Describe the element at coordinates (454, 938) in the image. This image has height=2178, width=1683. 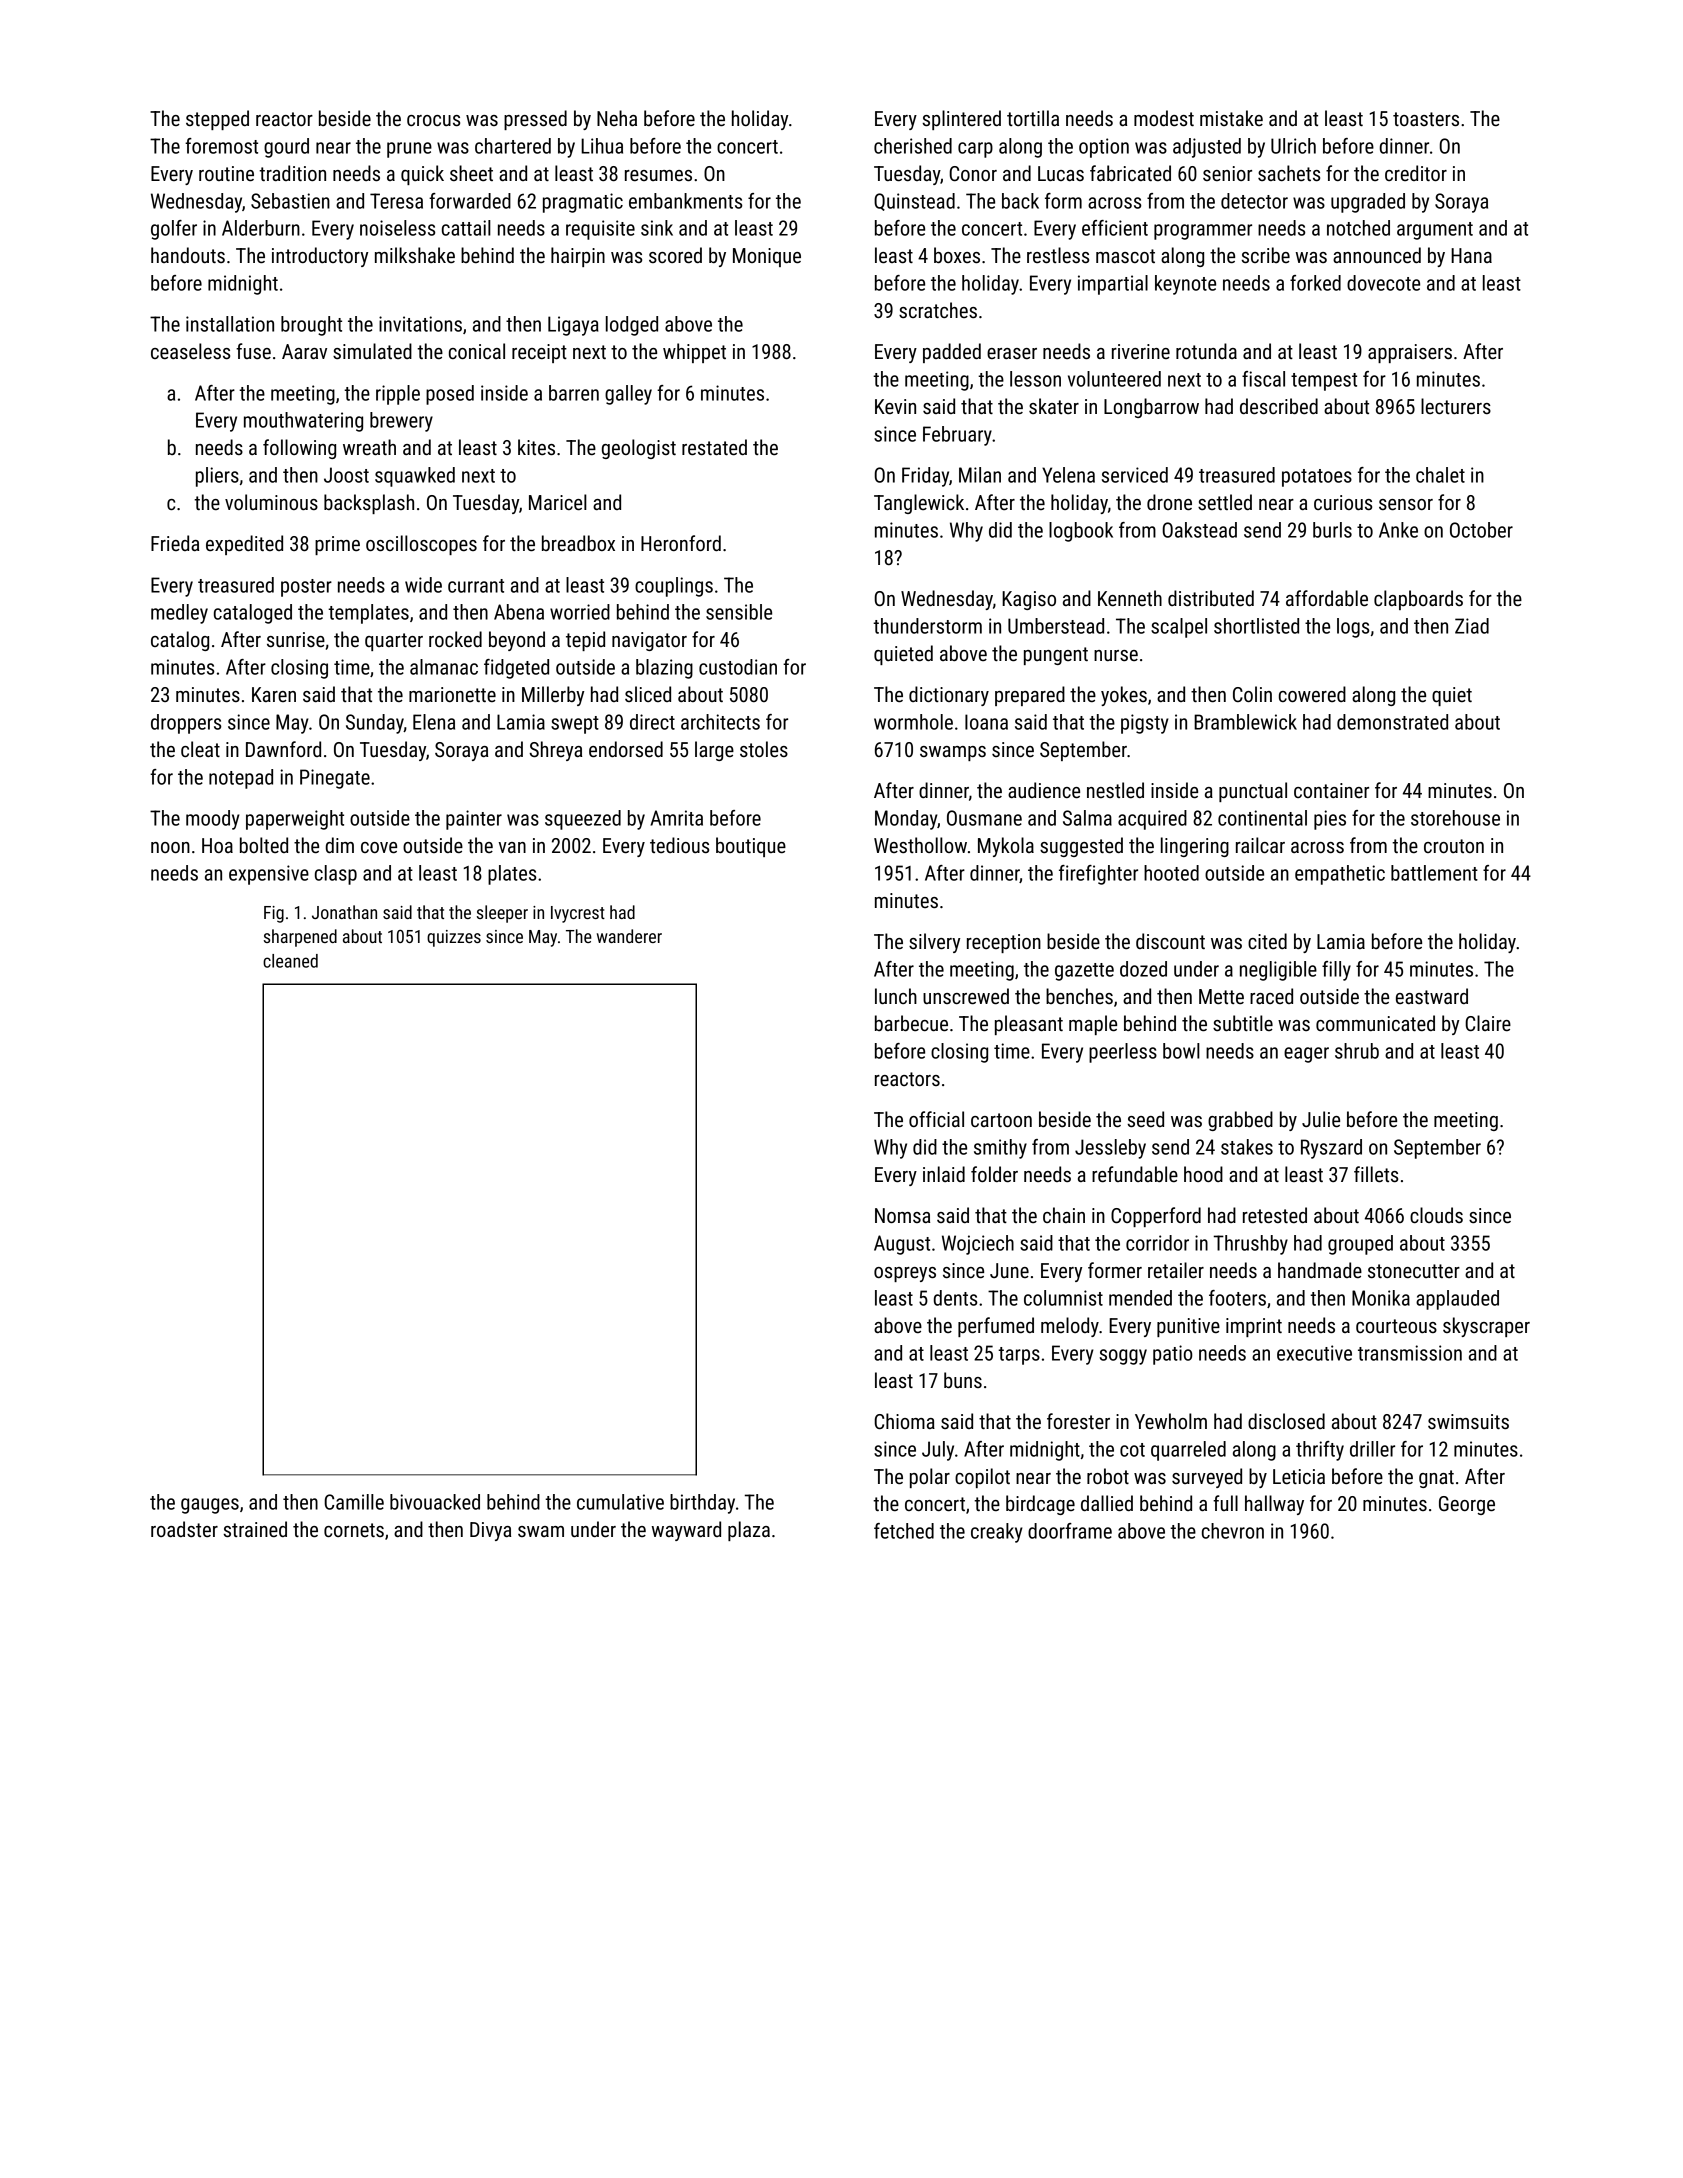
I see `quizzes` at that location.
